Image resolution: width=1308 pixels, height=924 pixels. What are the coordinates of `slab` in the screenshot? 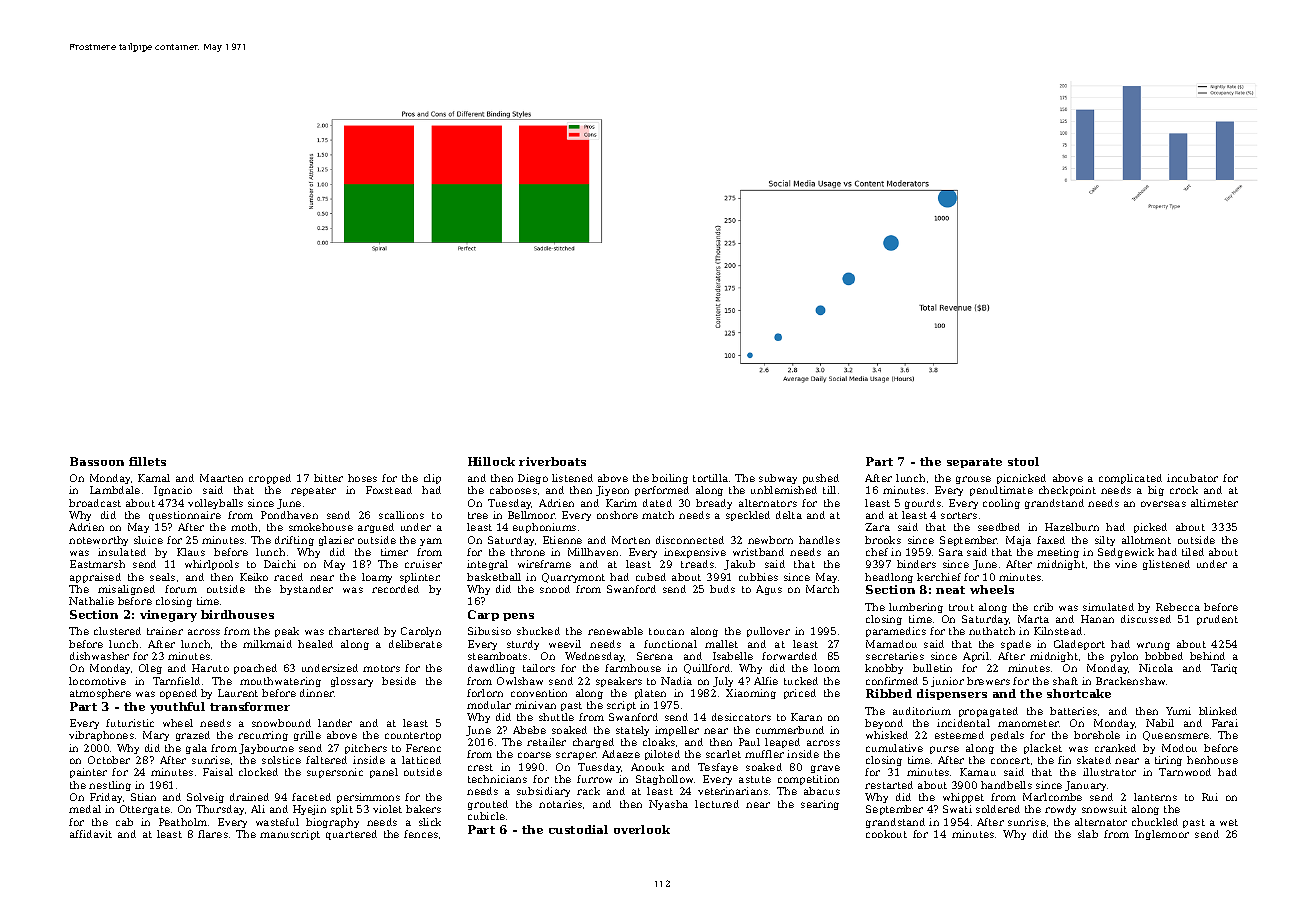 It's located at (1088, 834).
